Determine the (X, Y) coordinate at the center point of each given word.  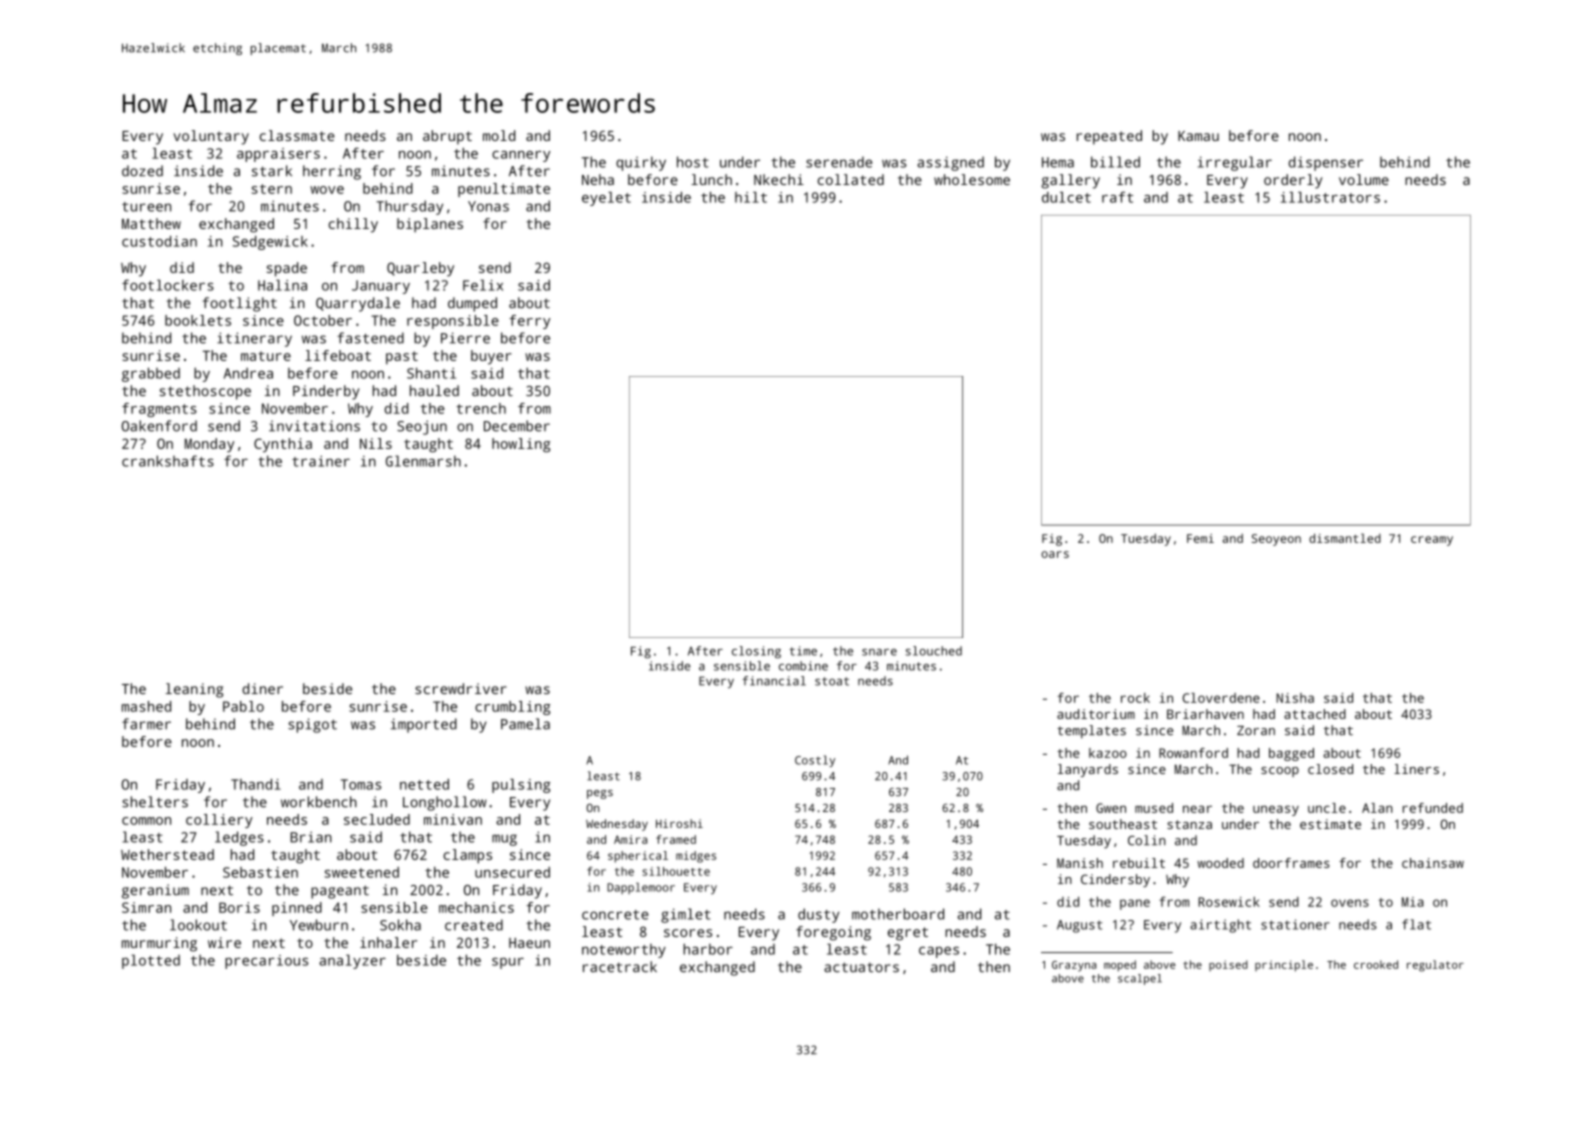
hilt (751, 197)
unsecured (512, 872)
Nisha (1295, 698)
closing (756, 652)
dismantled (1345, 538)
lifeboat (338, 355)
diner (262, 688)
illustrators (1330, 197)
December (517, 426)
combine (803, 666)
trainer (321, 461)
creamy (1432, 541)
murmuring (159, 944)
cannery (521, 156)
